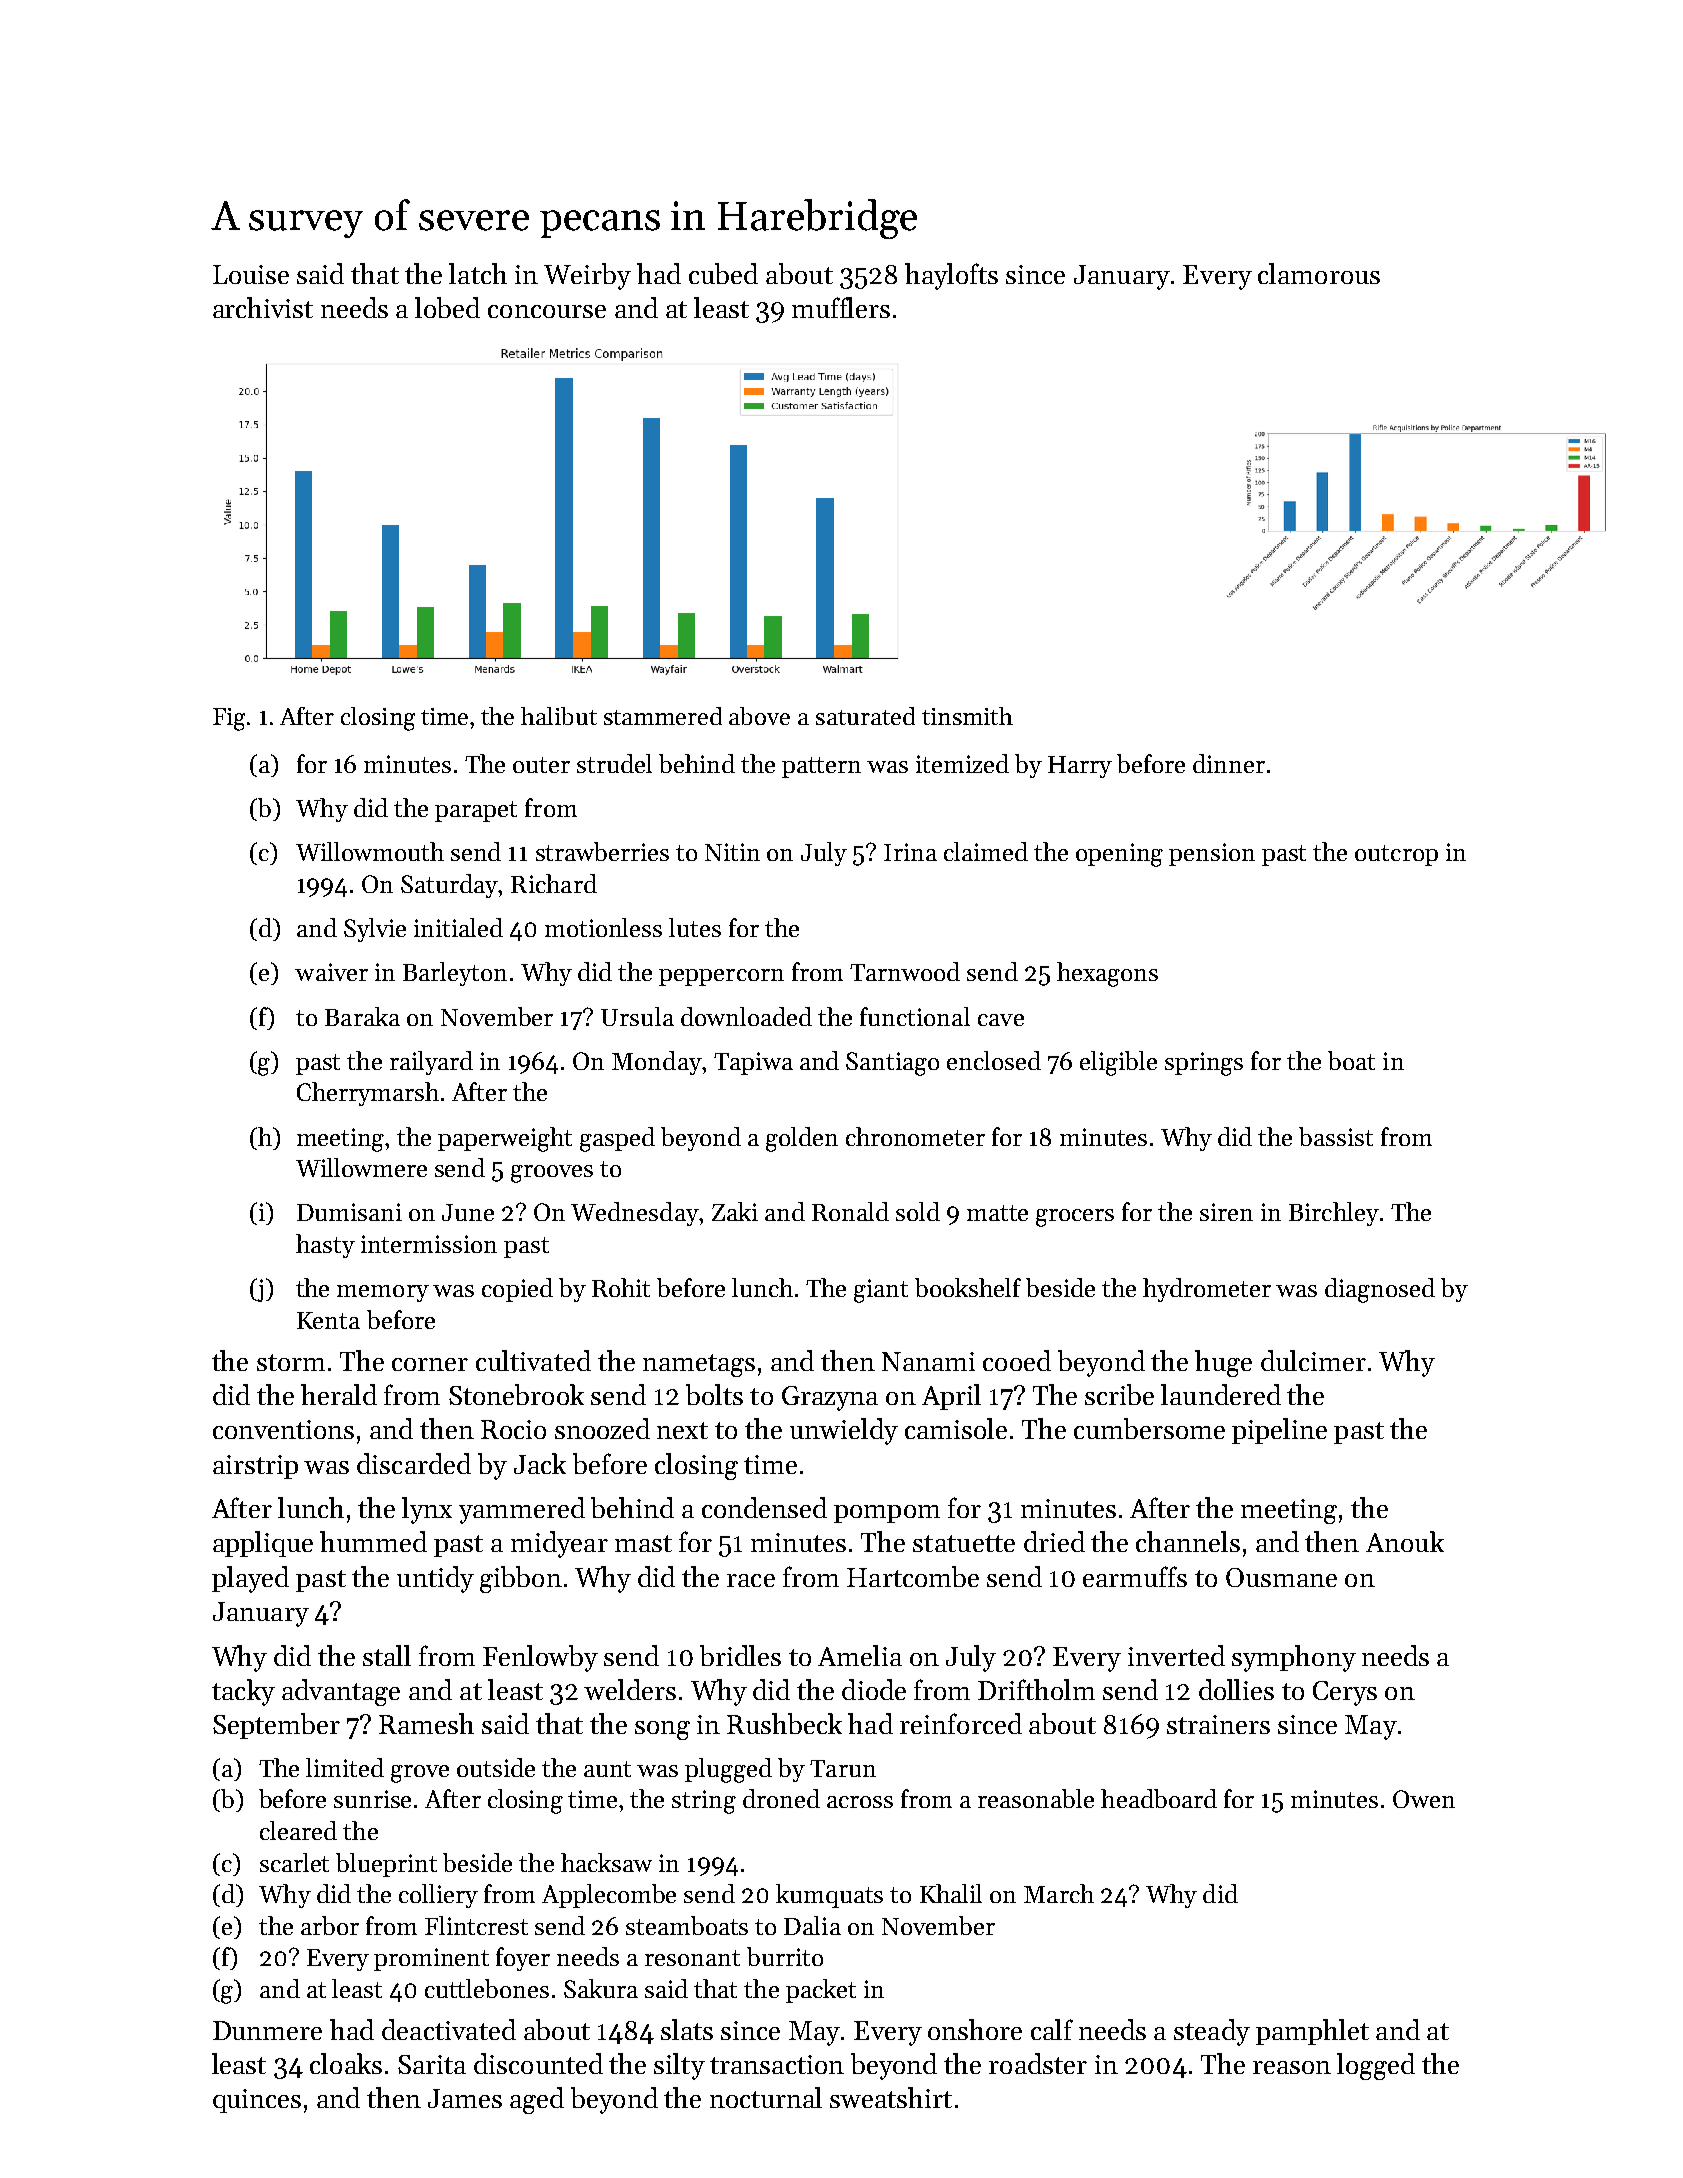 This screenshot has width=1683, height=2178. I want to click on parapet, so click(476, 811).
